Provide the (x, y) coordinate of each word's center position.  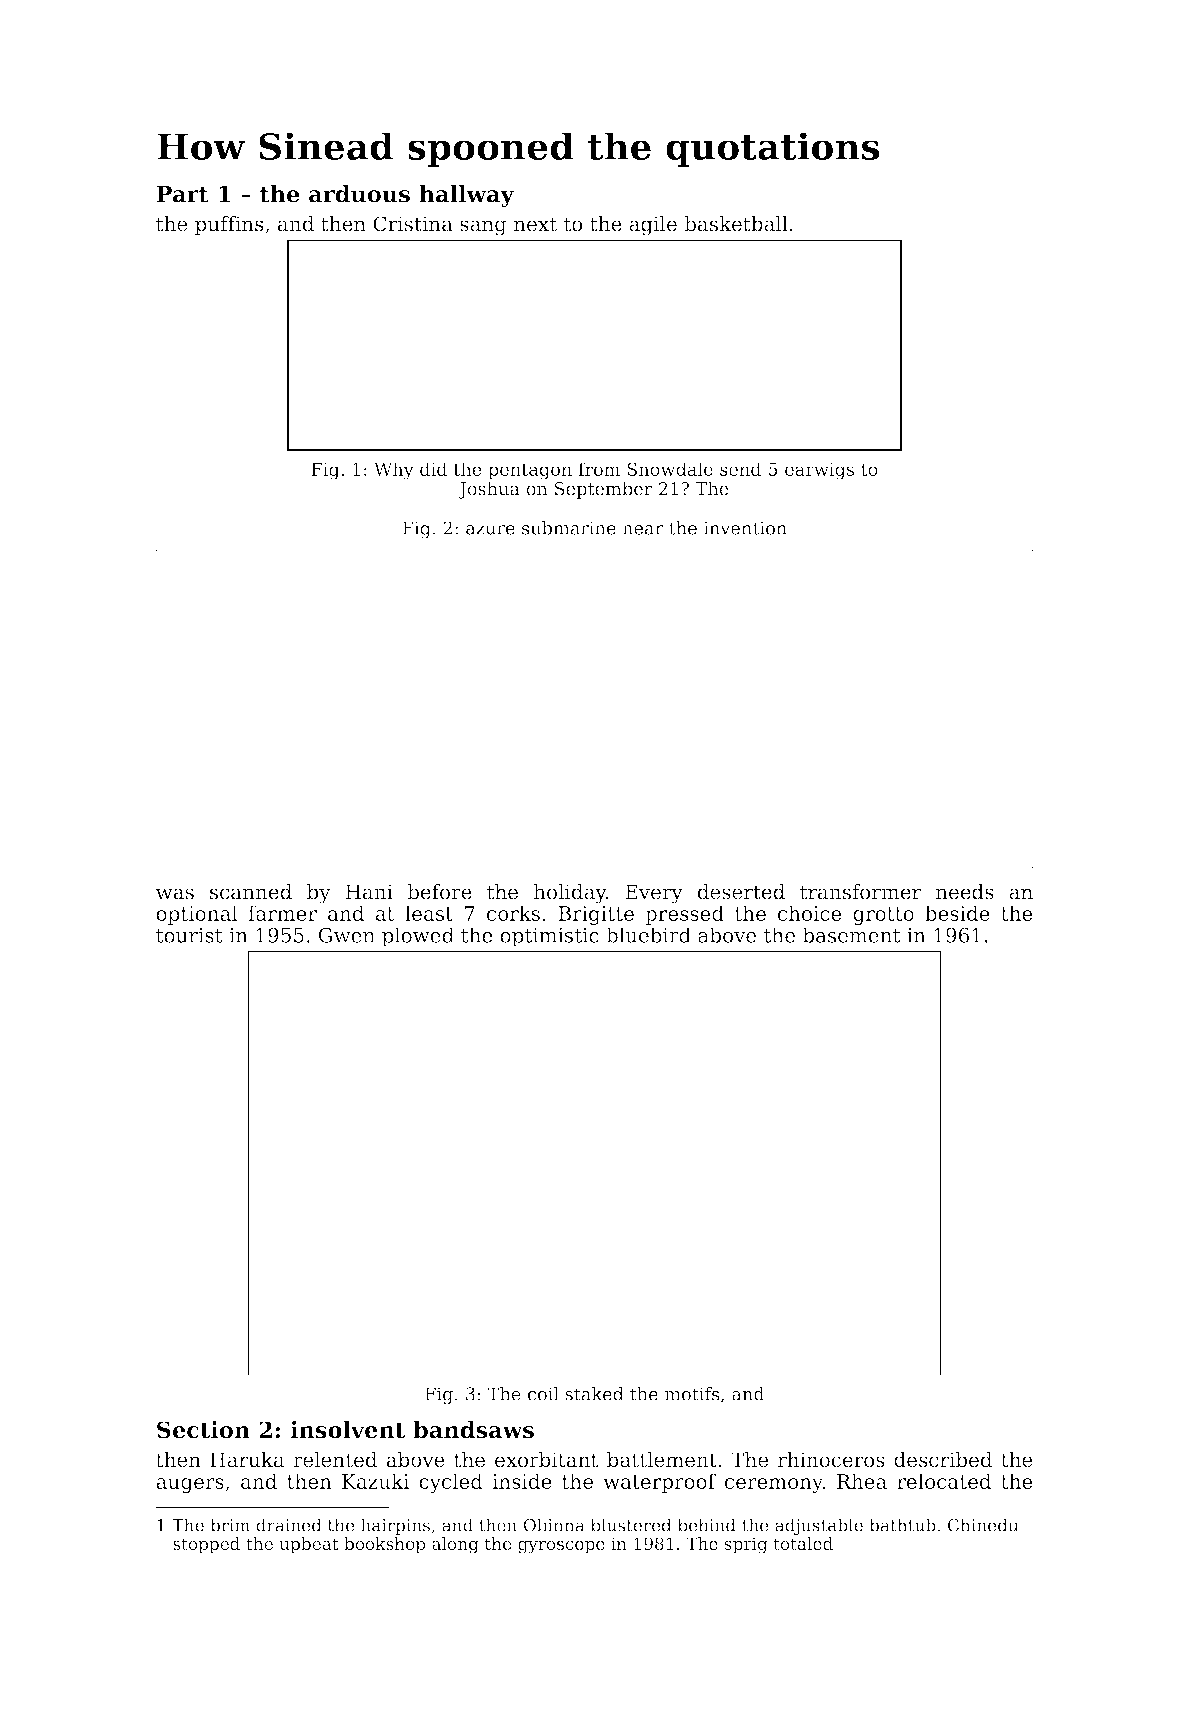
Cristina (413, 224)
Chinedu (983, 1525)
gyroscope (561, 1547)
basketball (736, 224)
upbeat (309, 1545)
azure (490, 530)
